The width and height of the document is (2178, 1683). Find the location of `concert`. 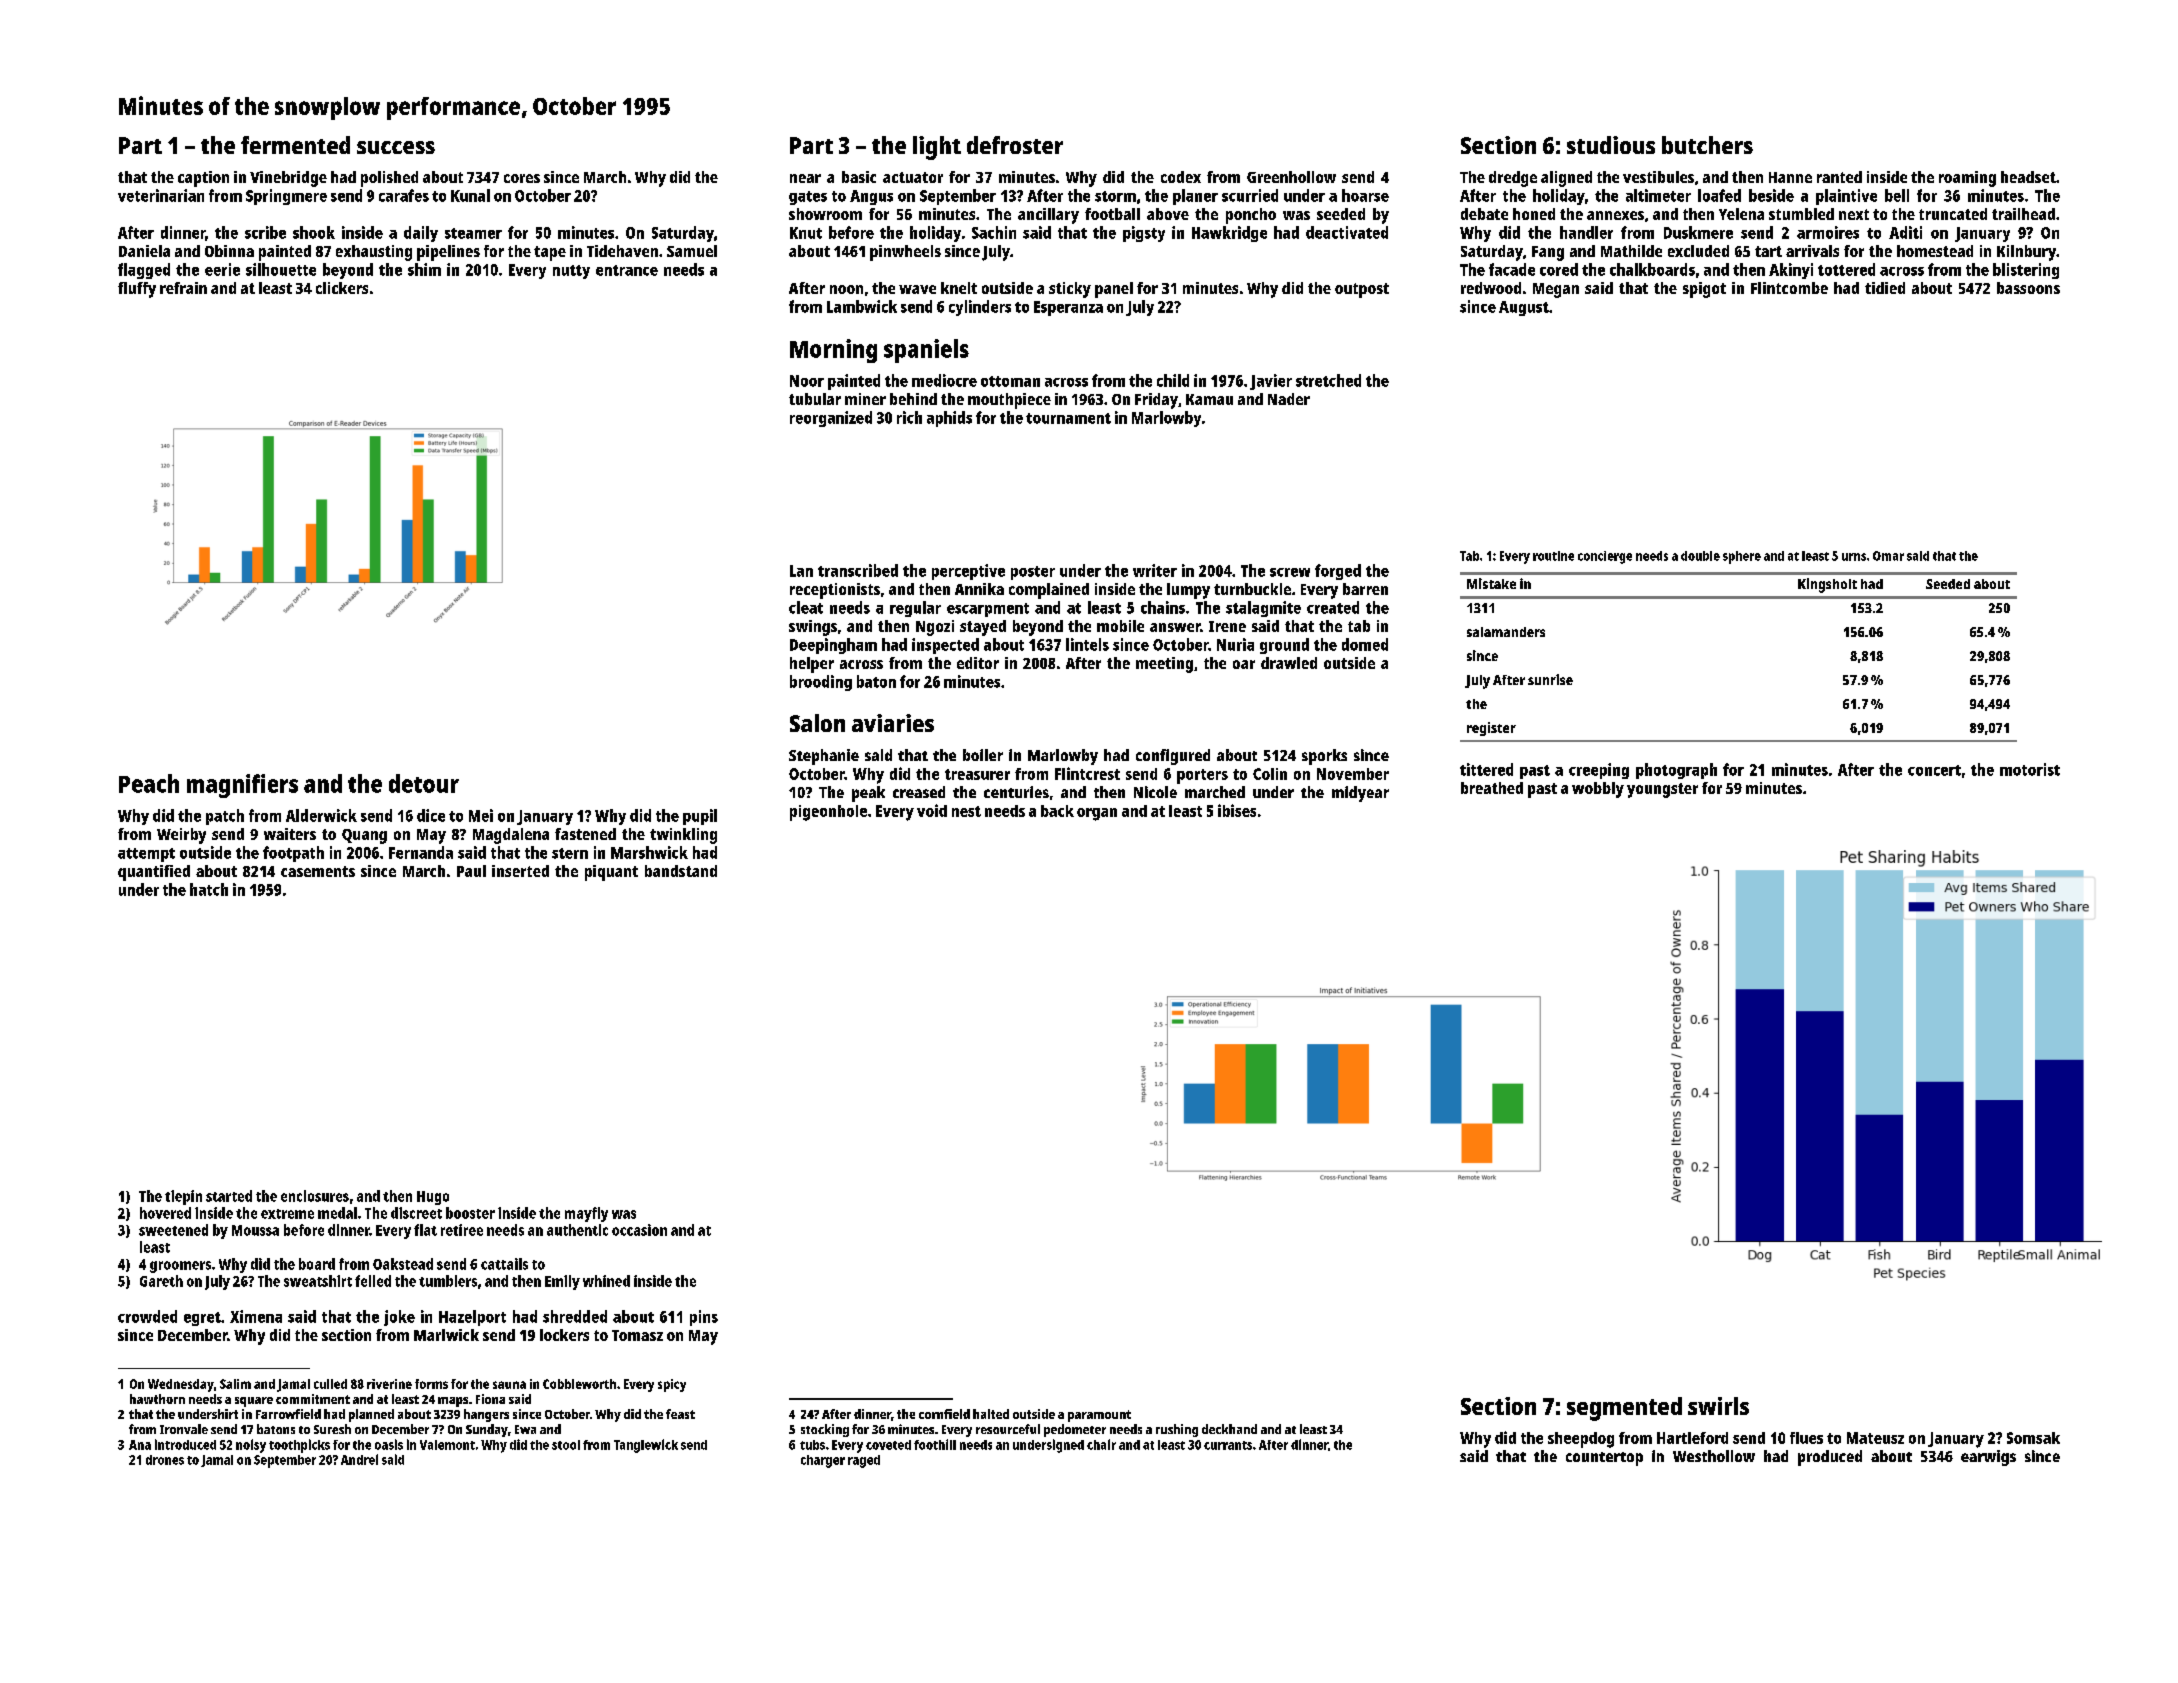

concert is located at coordinates (1934, 770).
